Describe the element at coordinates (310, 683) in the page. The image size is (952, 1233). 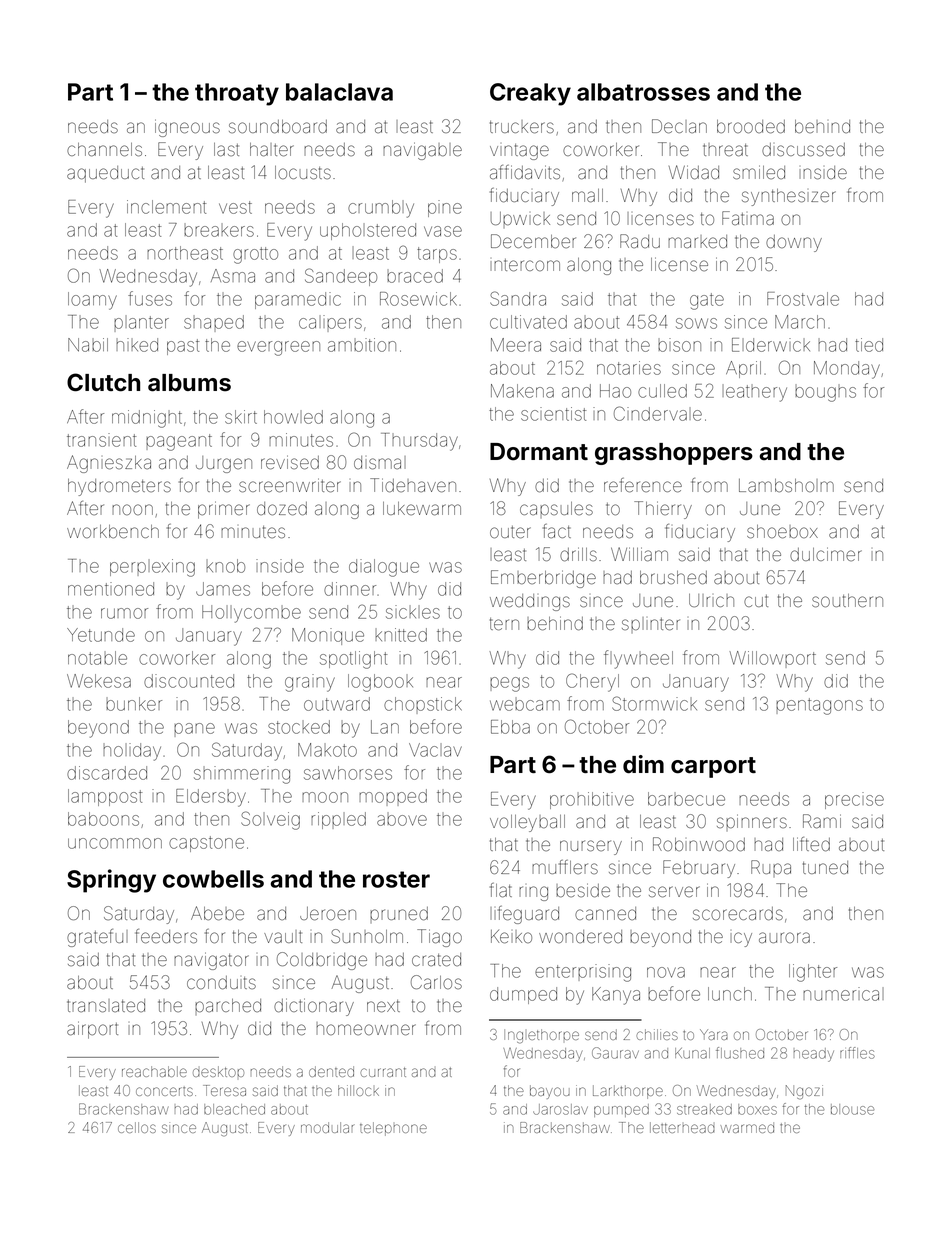
I see `grainy` at that location.
